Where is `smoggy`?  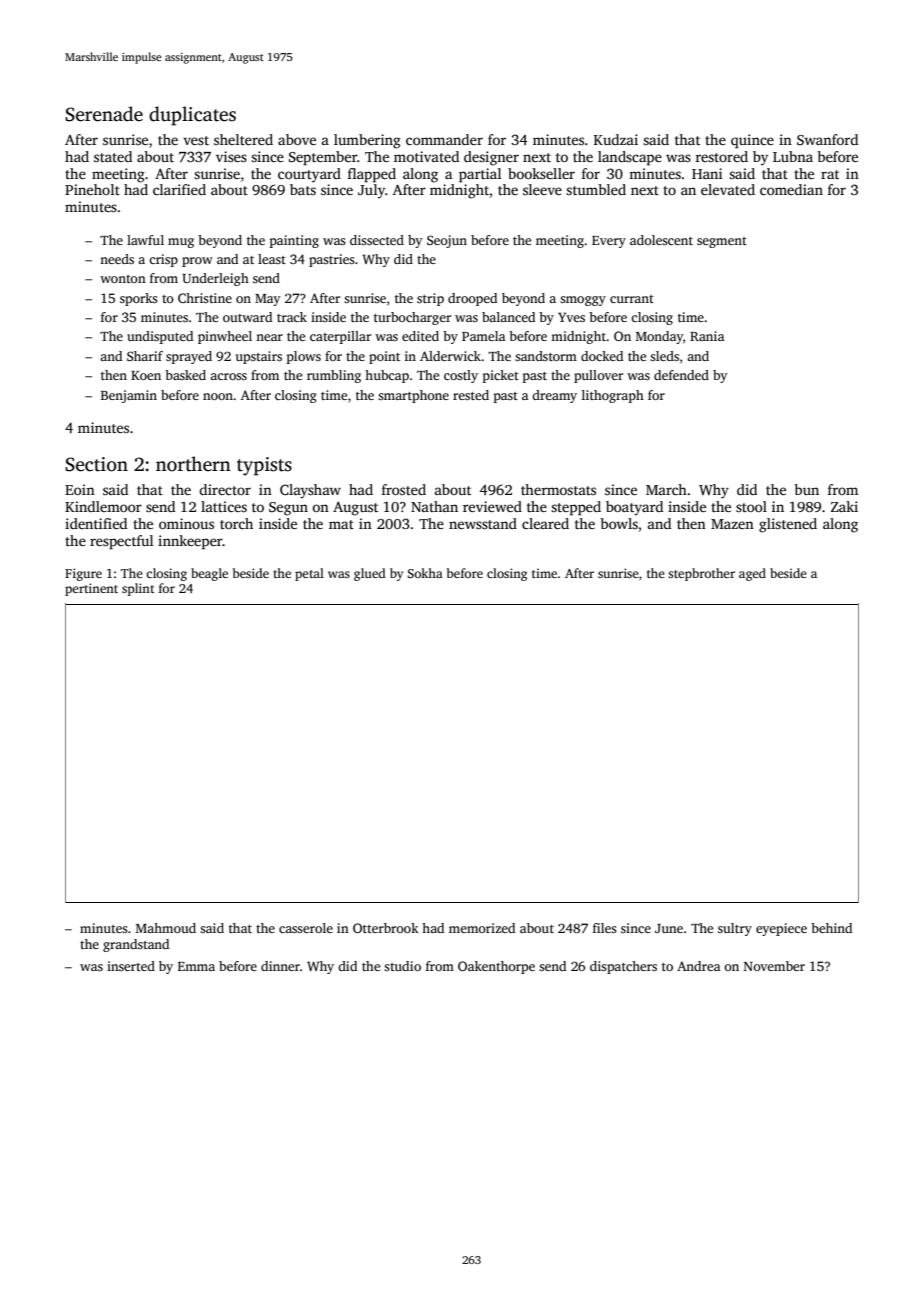
smoggy is located at coordinates (583, 301).
